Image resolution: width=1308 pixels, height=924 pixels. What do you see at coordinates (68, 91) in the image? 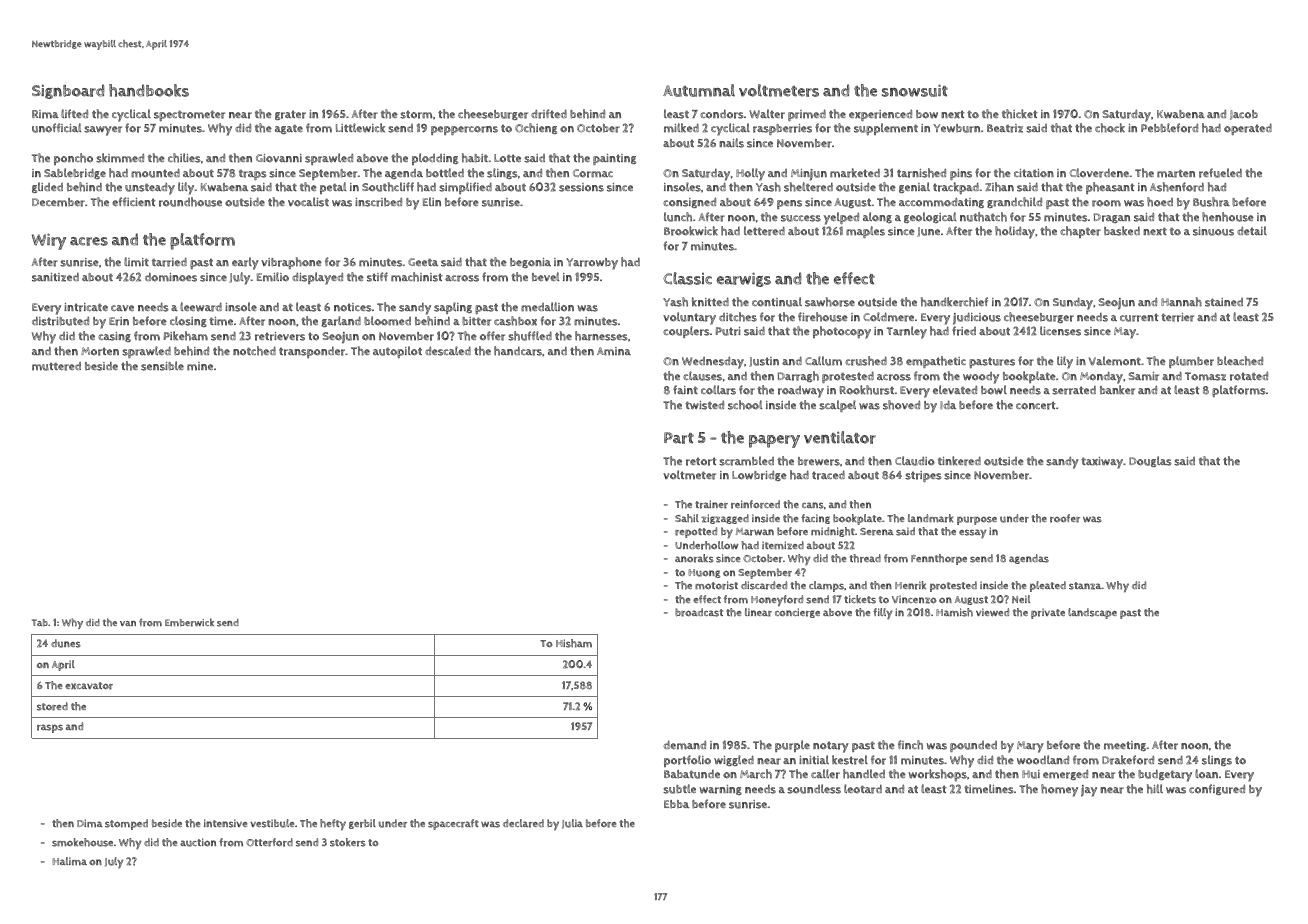
I see `Signboard` at bounding box center [68, 91].
